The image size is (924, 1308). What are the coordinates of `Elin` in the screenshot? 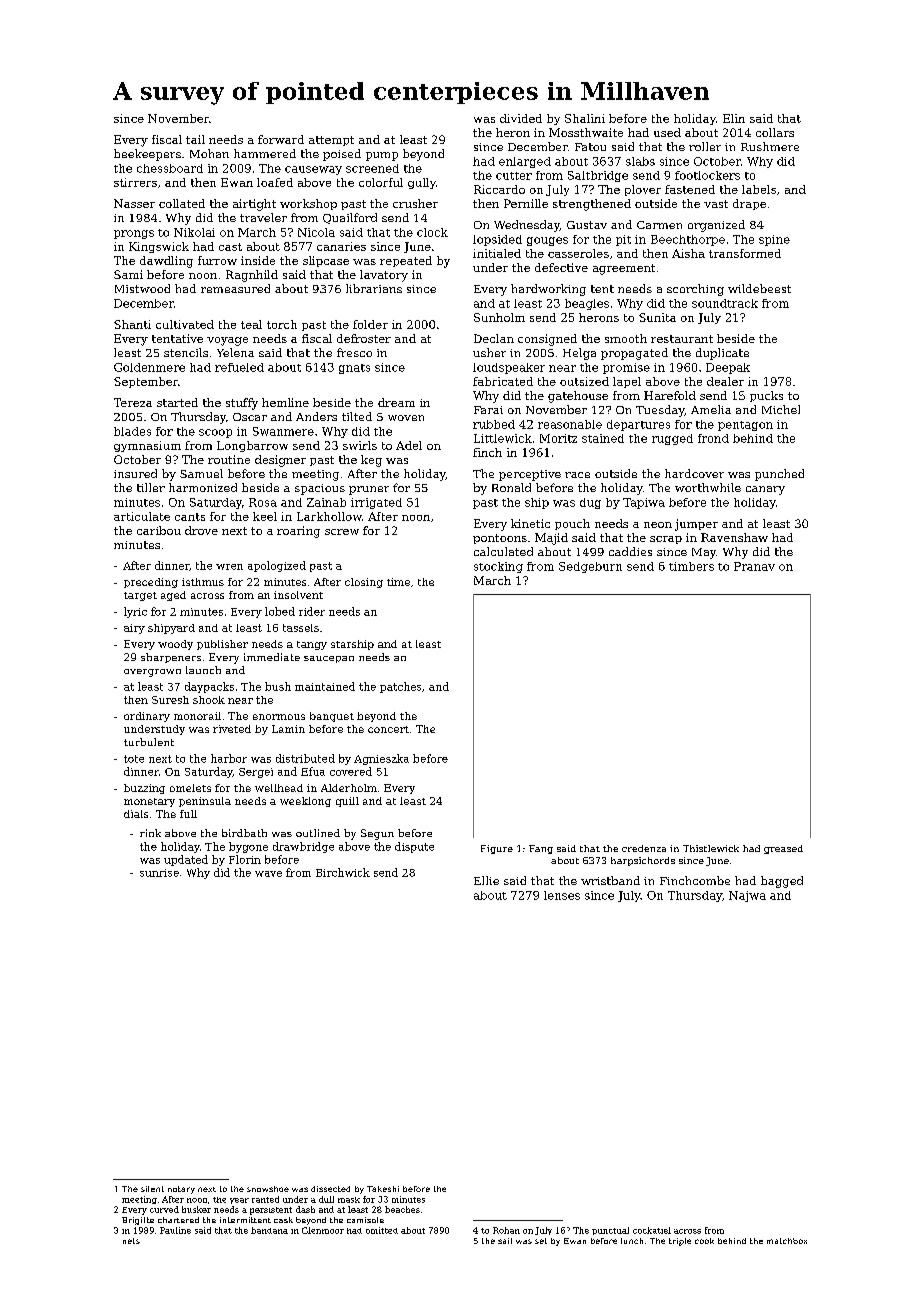 It's located at (734, 118).
